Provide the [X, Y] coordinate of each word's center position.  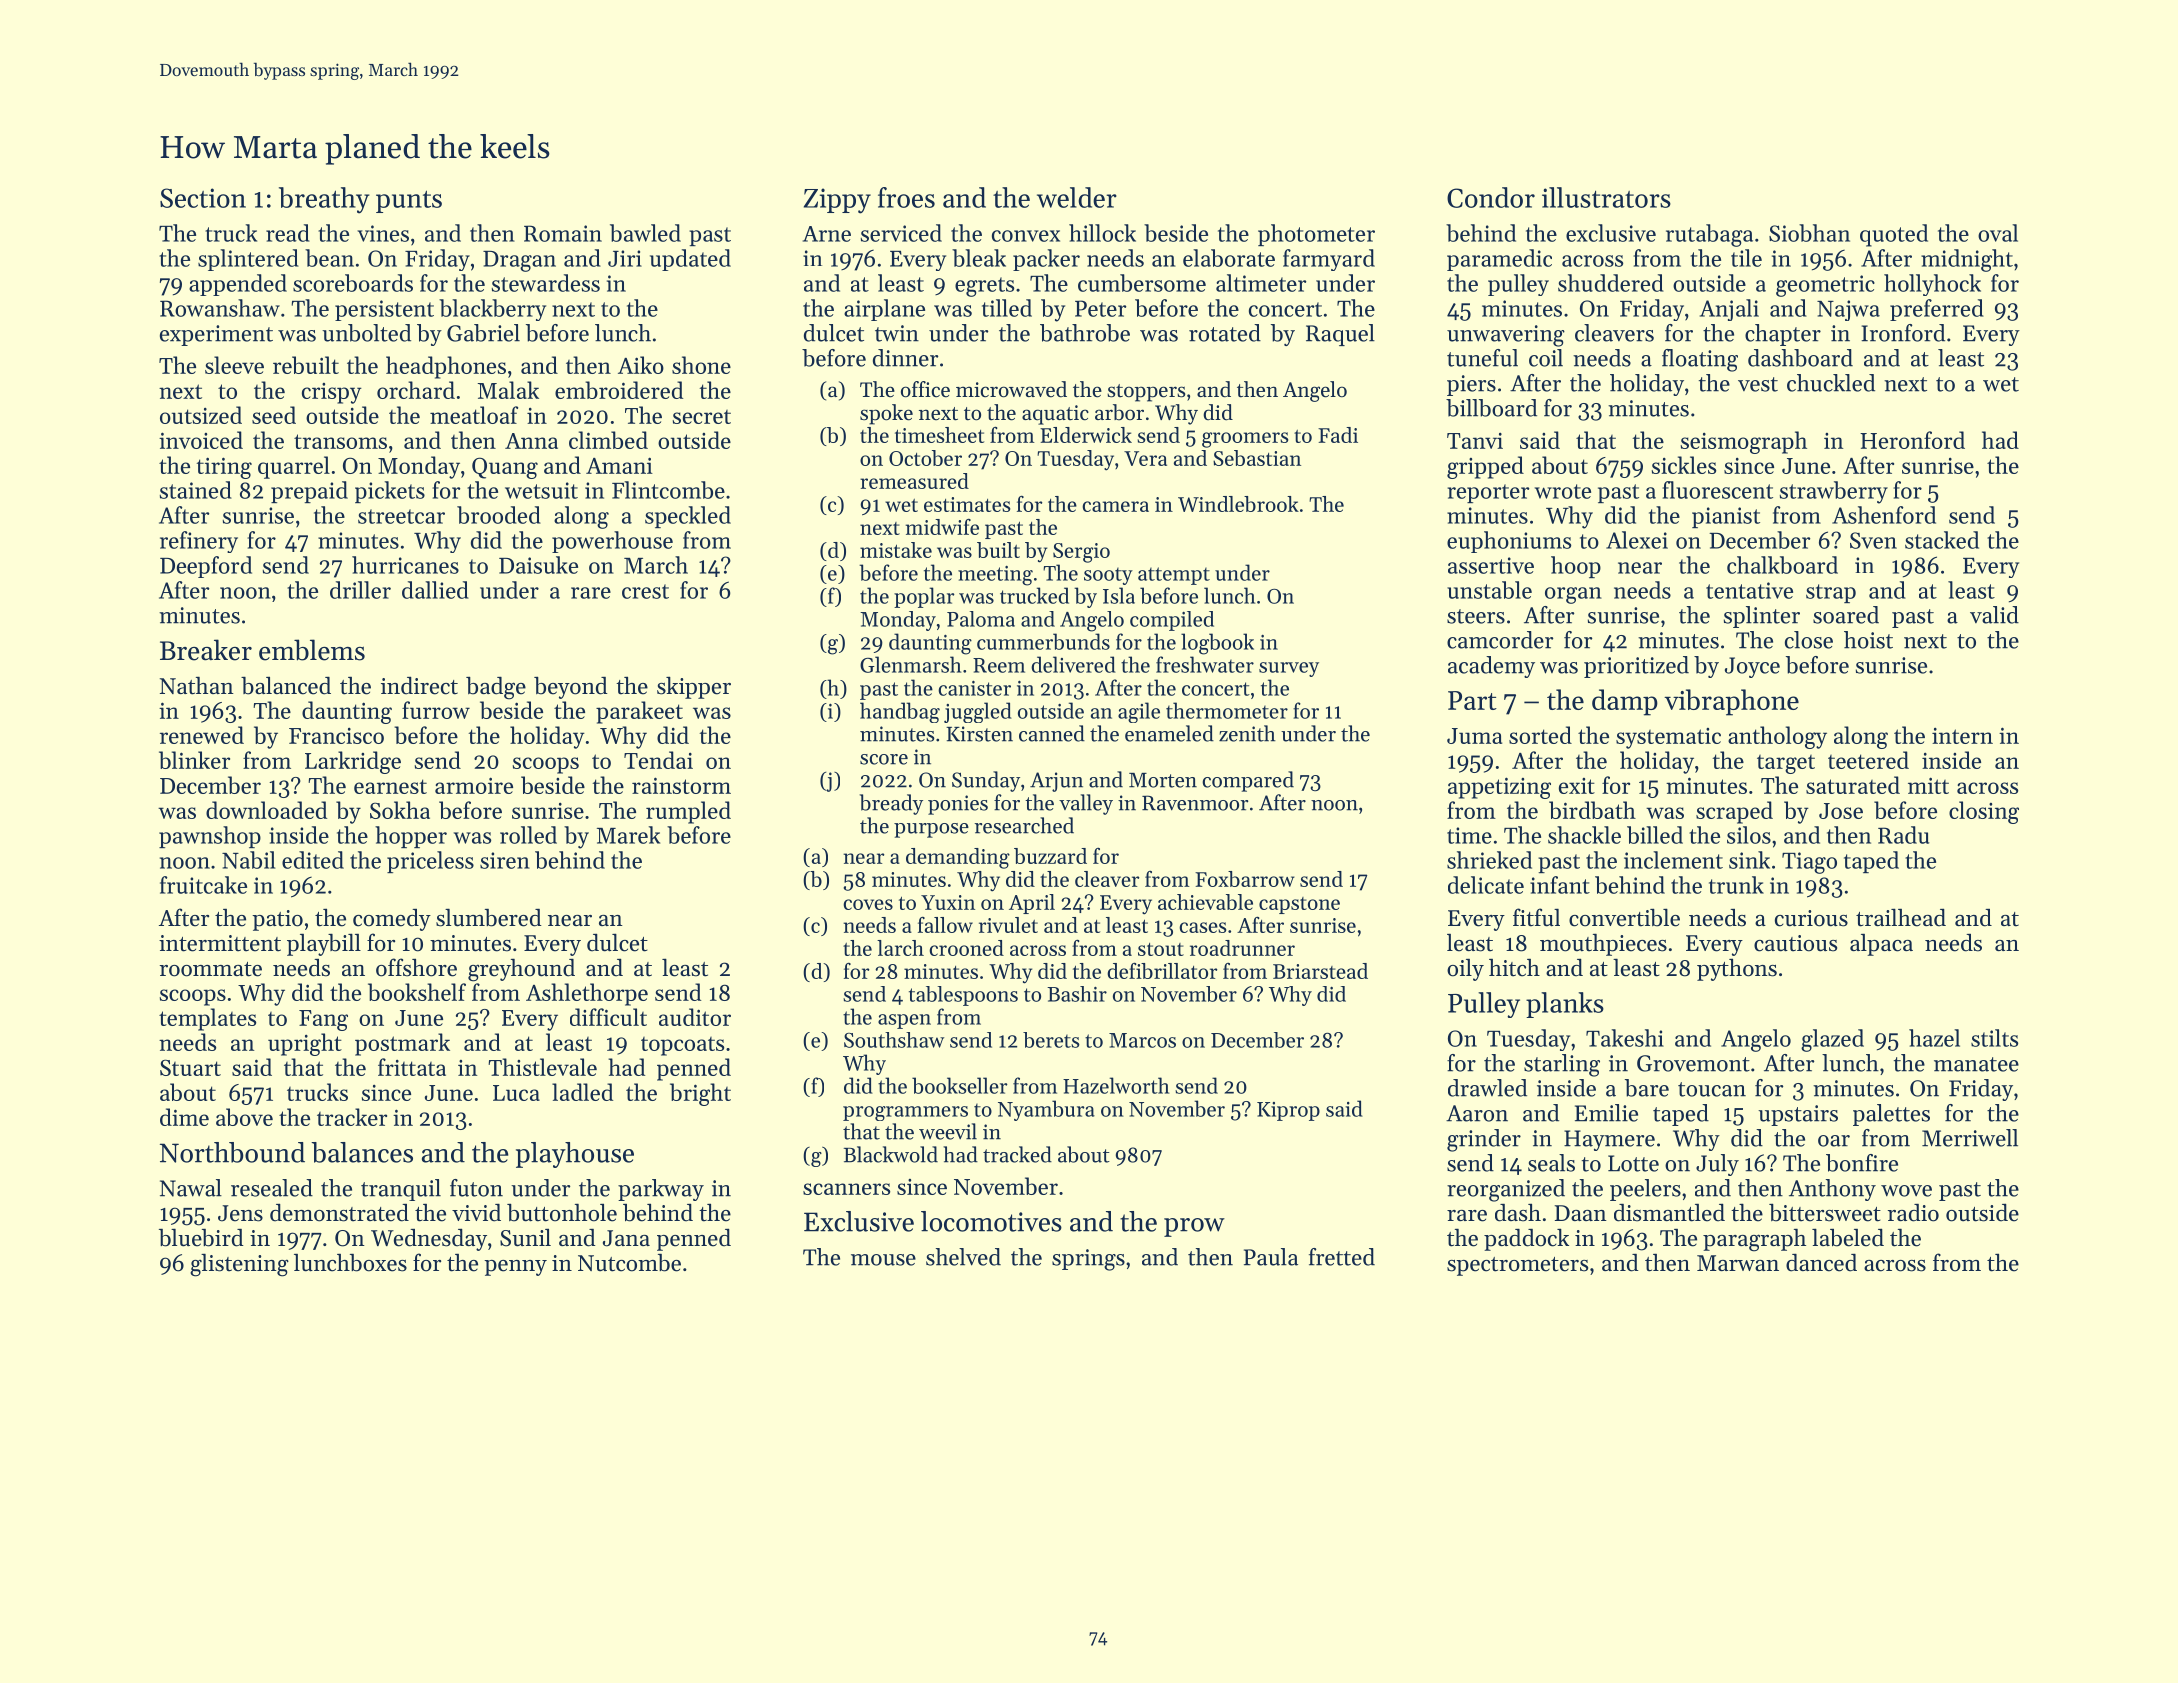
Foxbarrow [1245, 879]
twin [897, 333]
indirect [419, 685]
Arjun [1056, 782]
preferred [1937, 310]
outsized [201, 415]
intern [1962, 736]
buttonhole [562, 1212]
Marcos [1142, 1040]
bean [329, 258]
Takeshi [1625, 1038]
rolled [528, 835]
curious [1811, 918]
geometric [1825, 286]
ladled [582, 1092]
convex [1026, 236]
